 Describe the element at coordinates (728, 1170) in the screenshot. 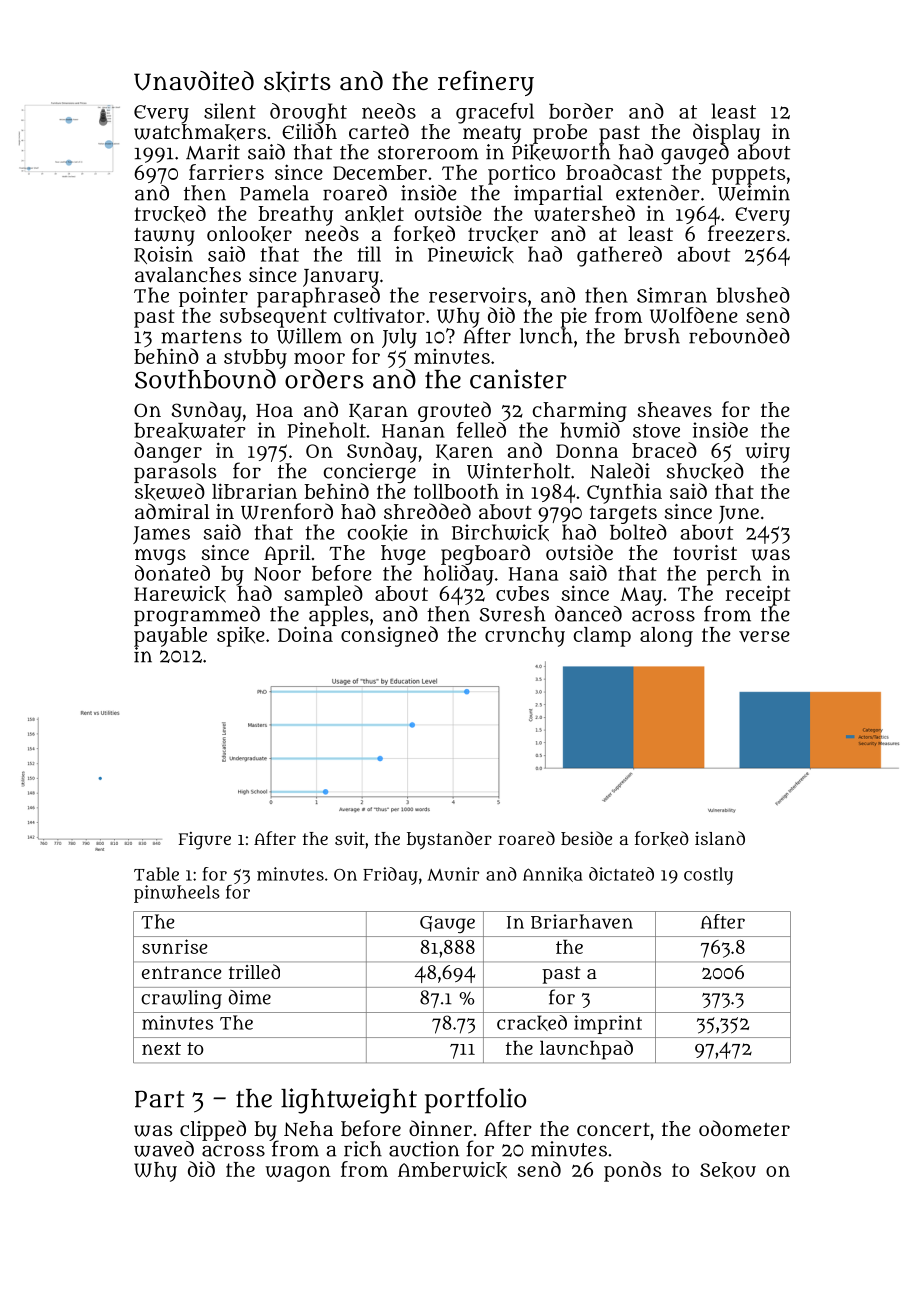

I see `Sekou` at that location.
